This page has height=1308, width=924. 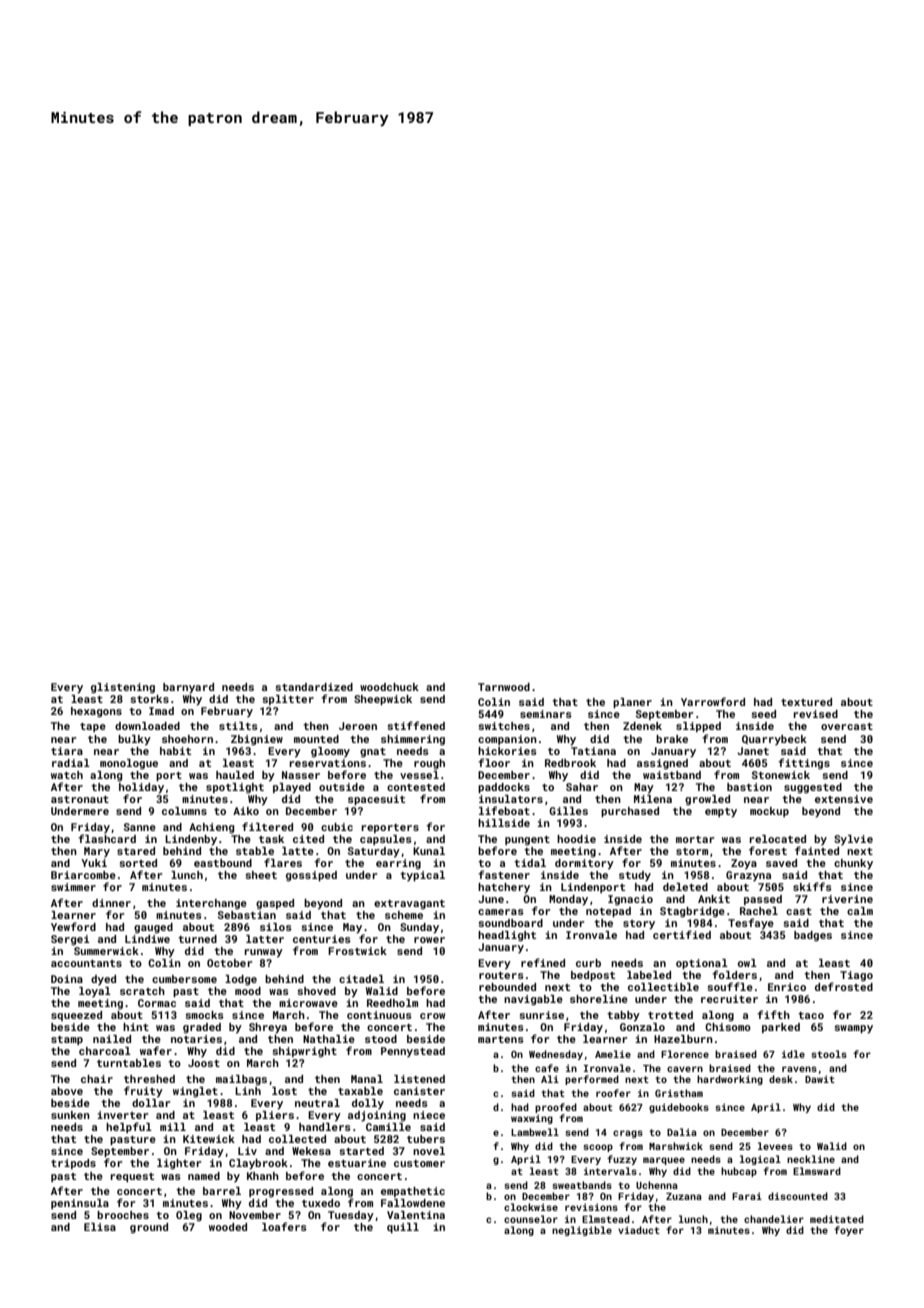 I want to click on Farai, so click(x=747, y=1196).
